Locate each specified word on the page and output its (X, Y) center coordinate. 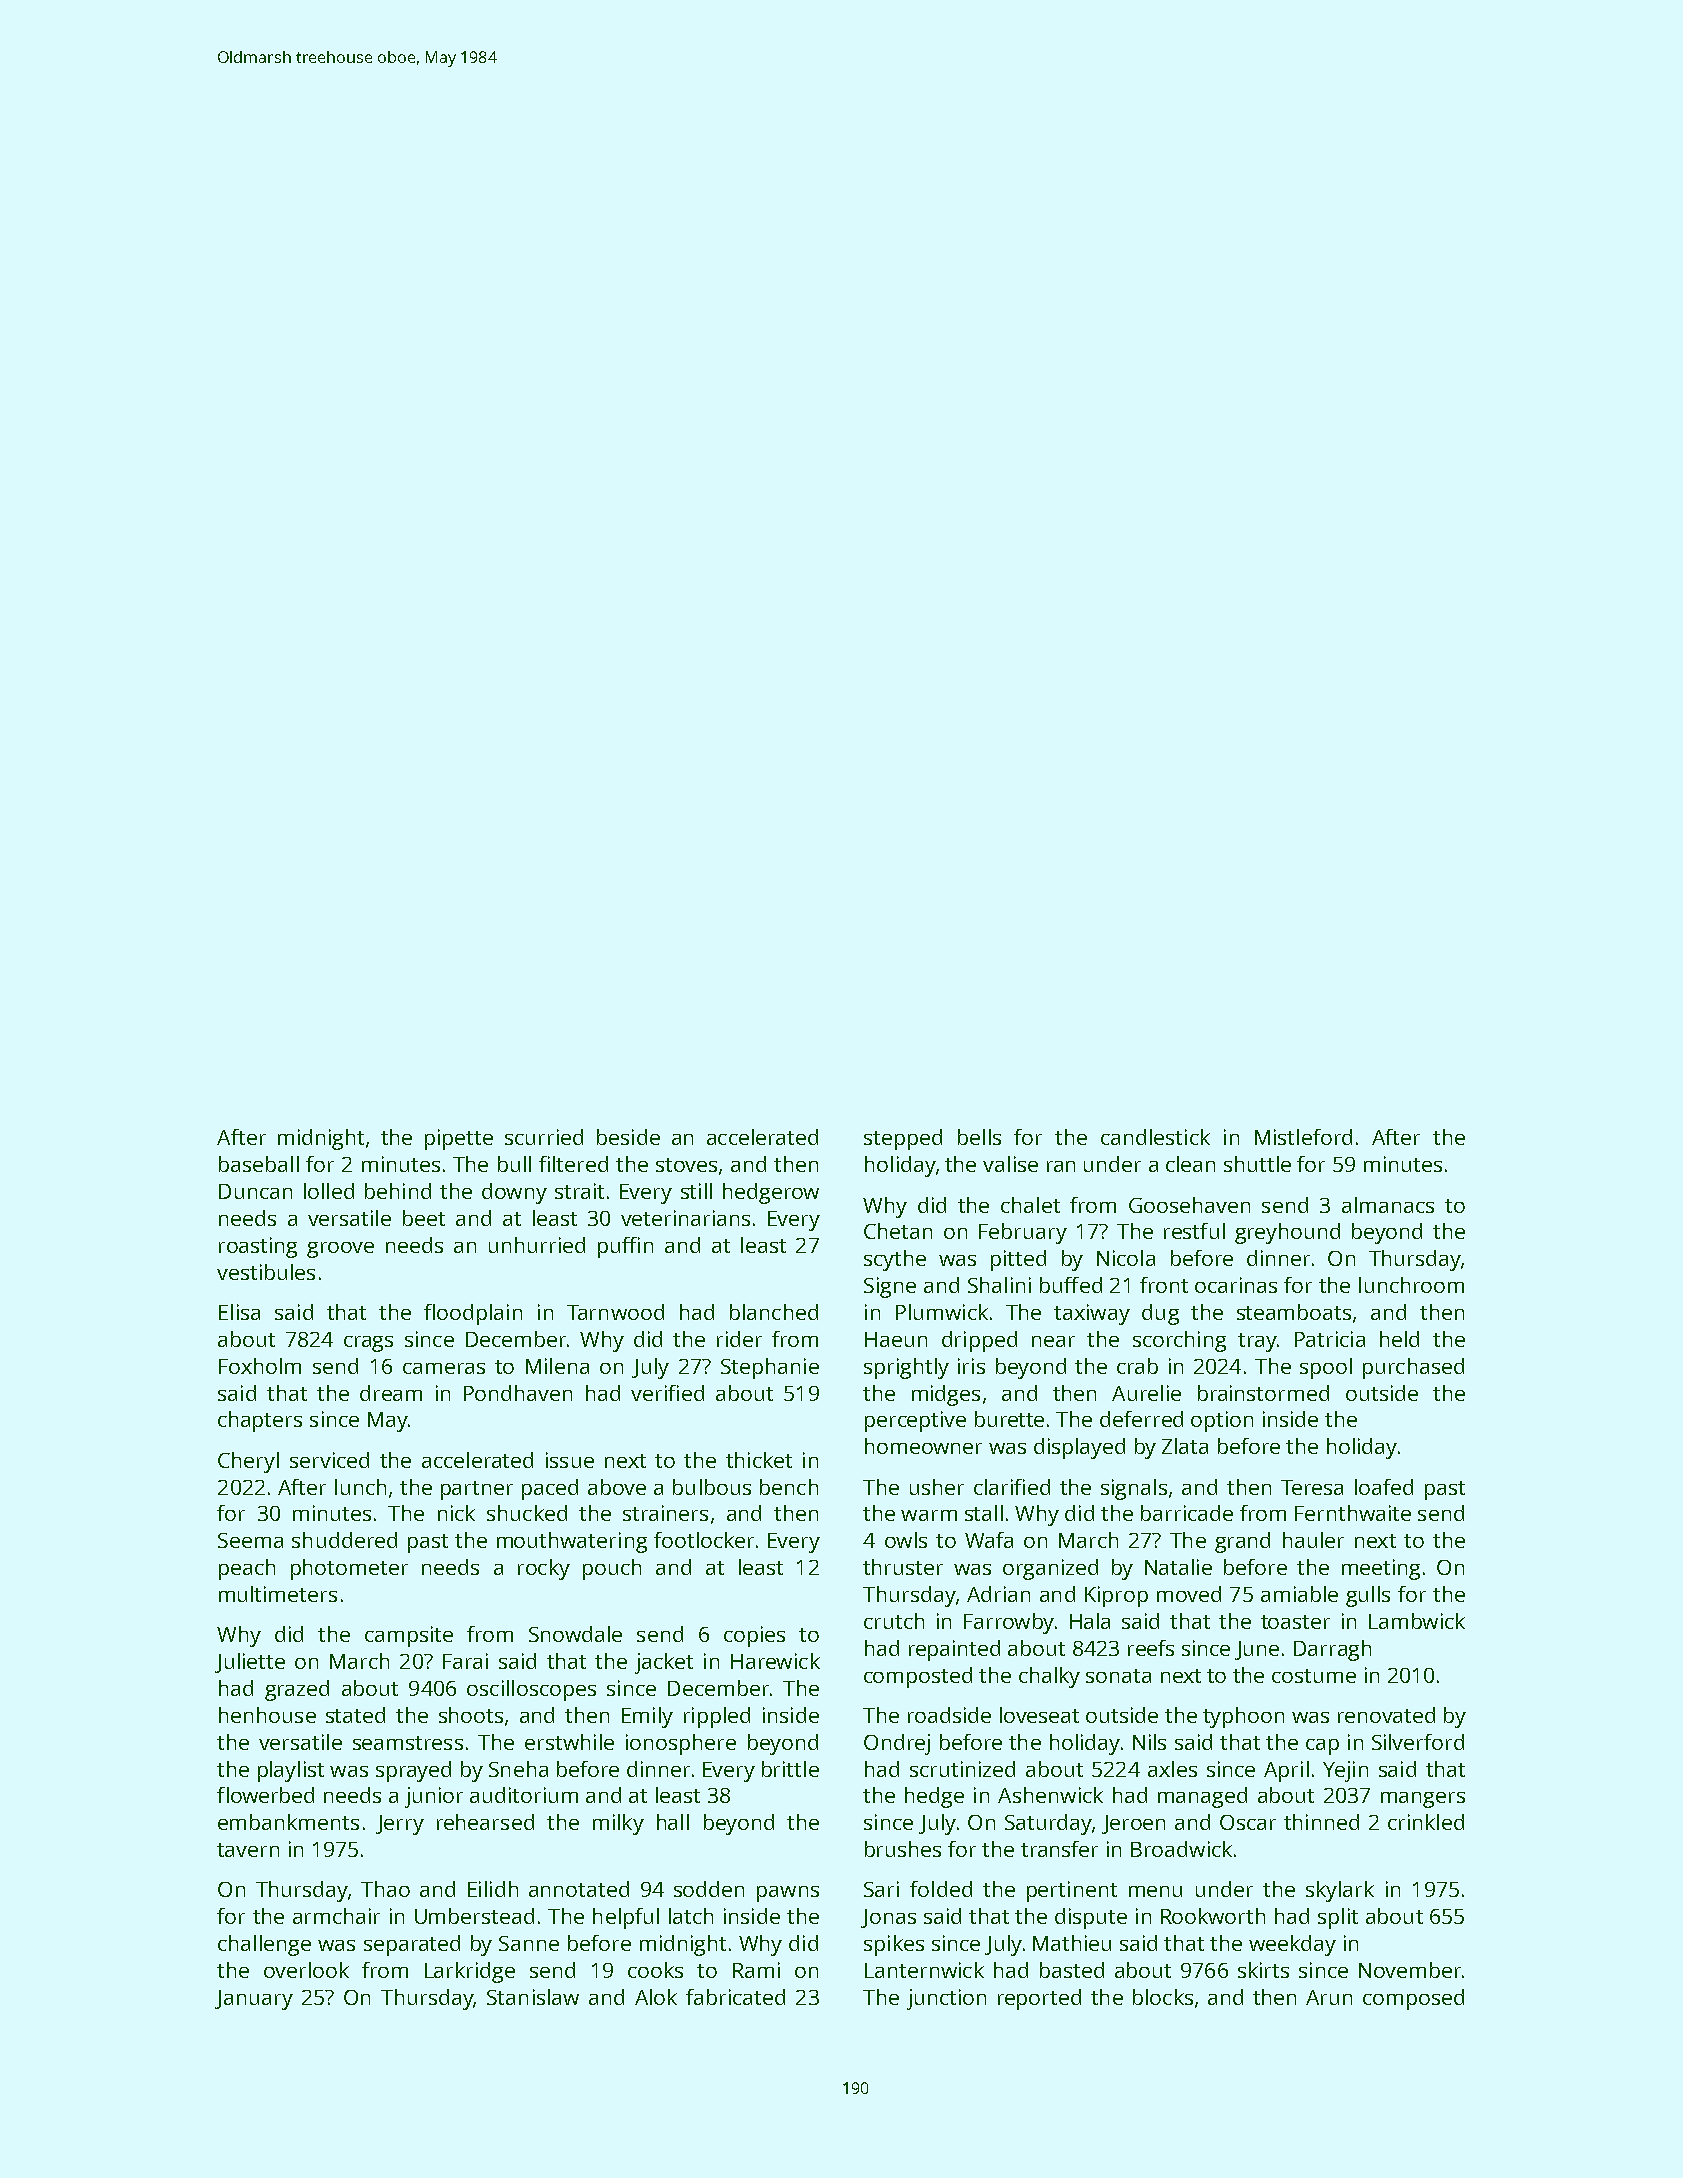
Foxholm (260, 1366)
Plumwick (942, 1312)
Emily (647, 1717)
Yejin (1345, 1771)
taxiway (1092, 1314)
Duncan (255, 1191)
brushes (903, 1849)
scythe (895, 1260)
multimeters (278, 1594)
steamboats (1294, 1312)
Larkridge (470, 1972)
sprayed (413, 1771)
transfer (1059, 1849)
